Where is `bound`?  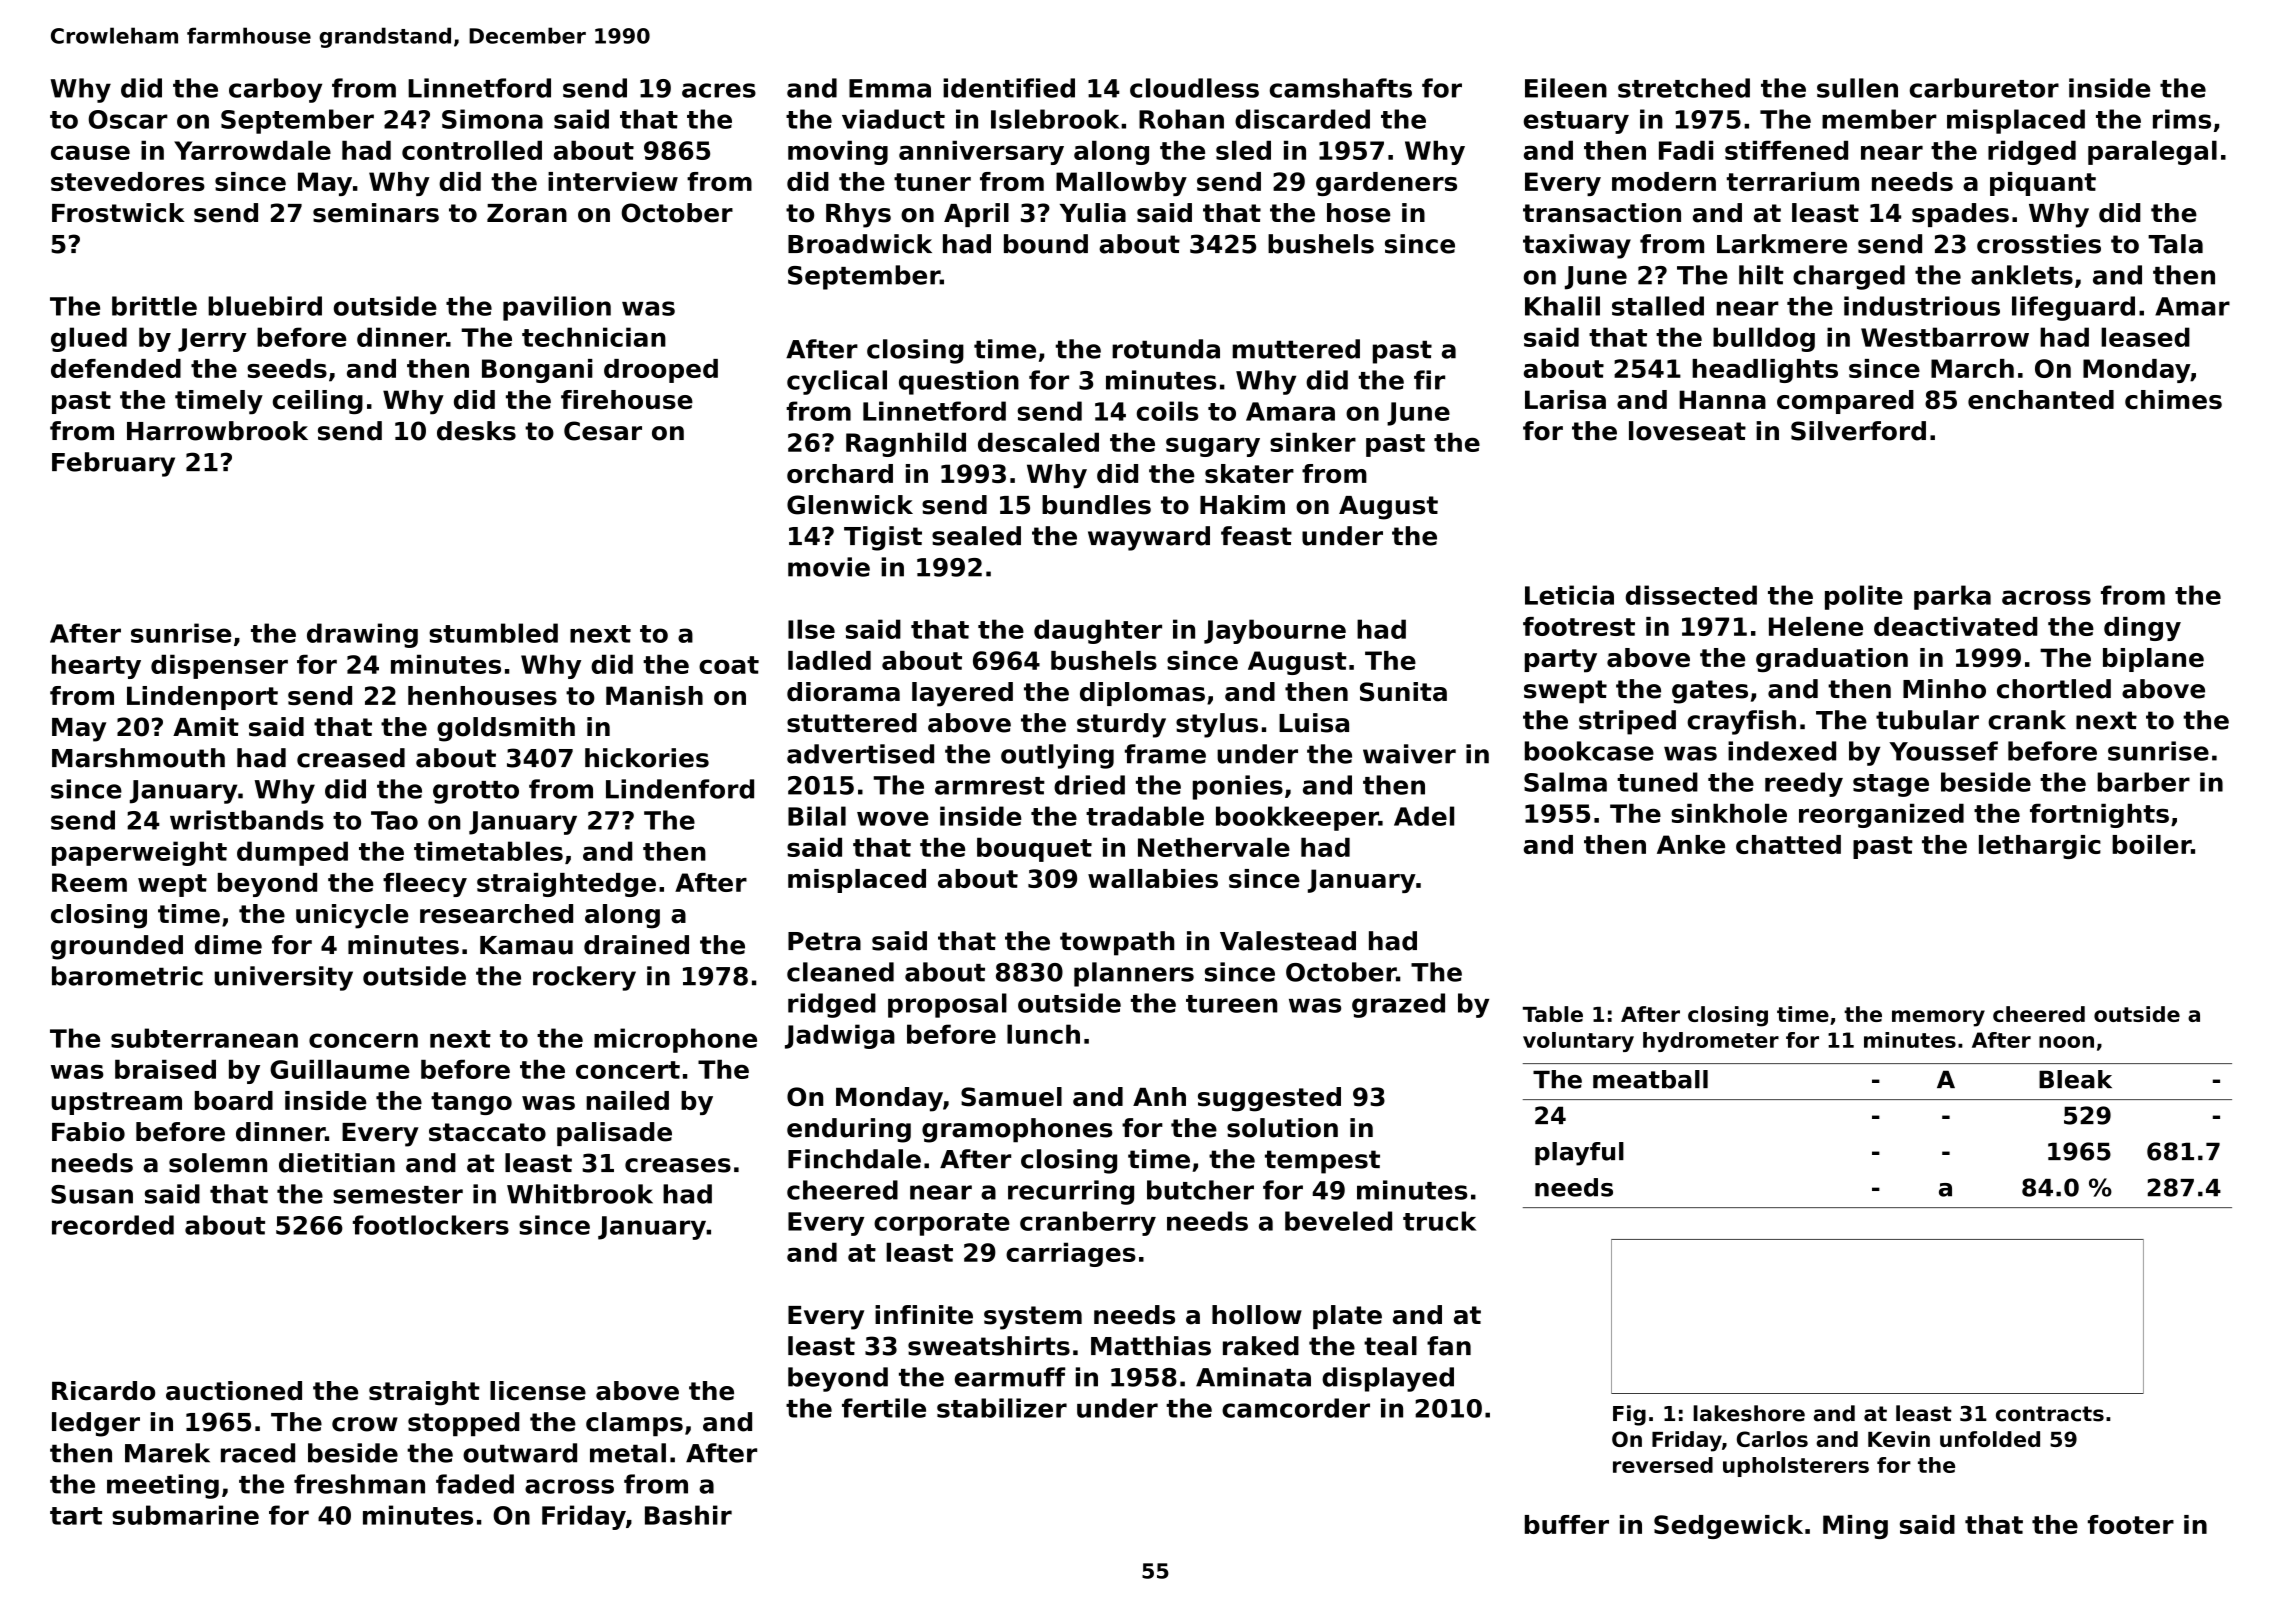 bound is located at coordinates (1046, 244).
